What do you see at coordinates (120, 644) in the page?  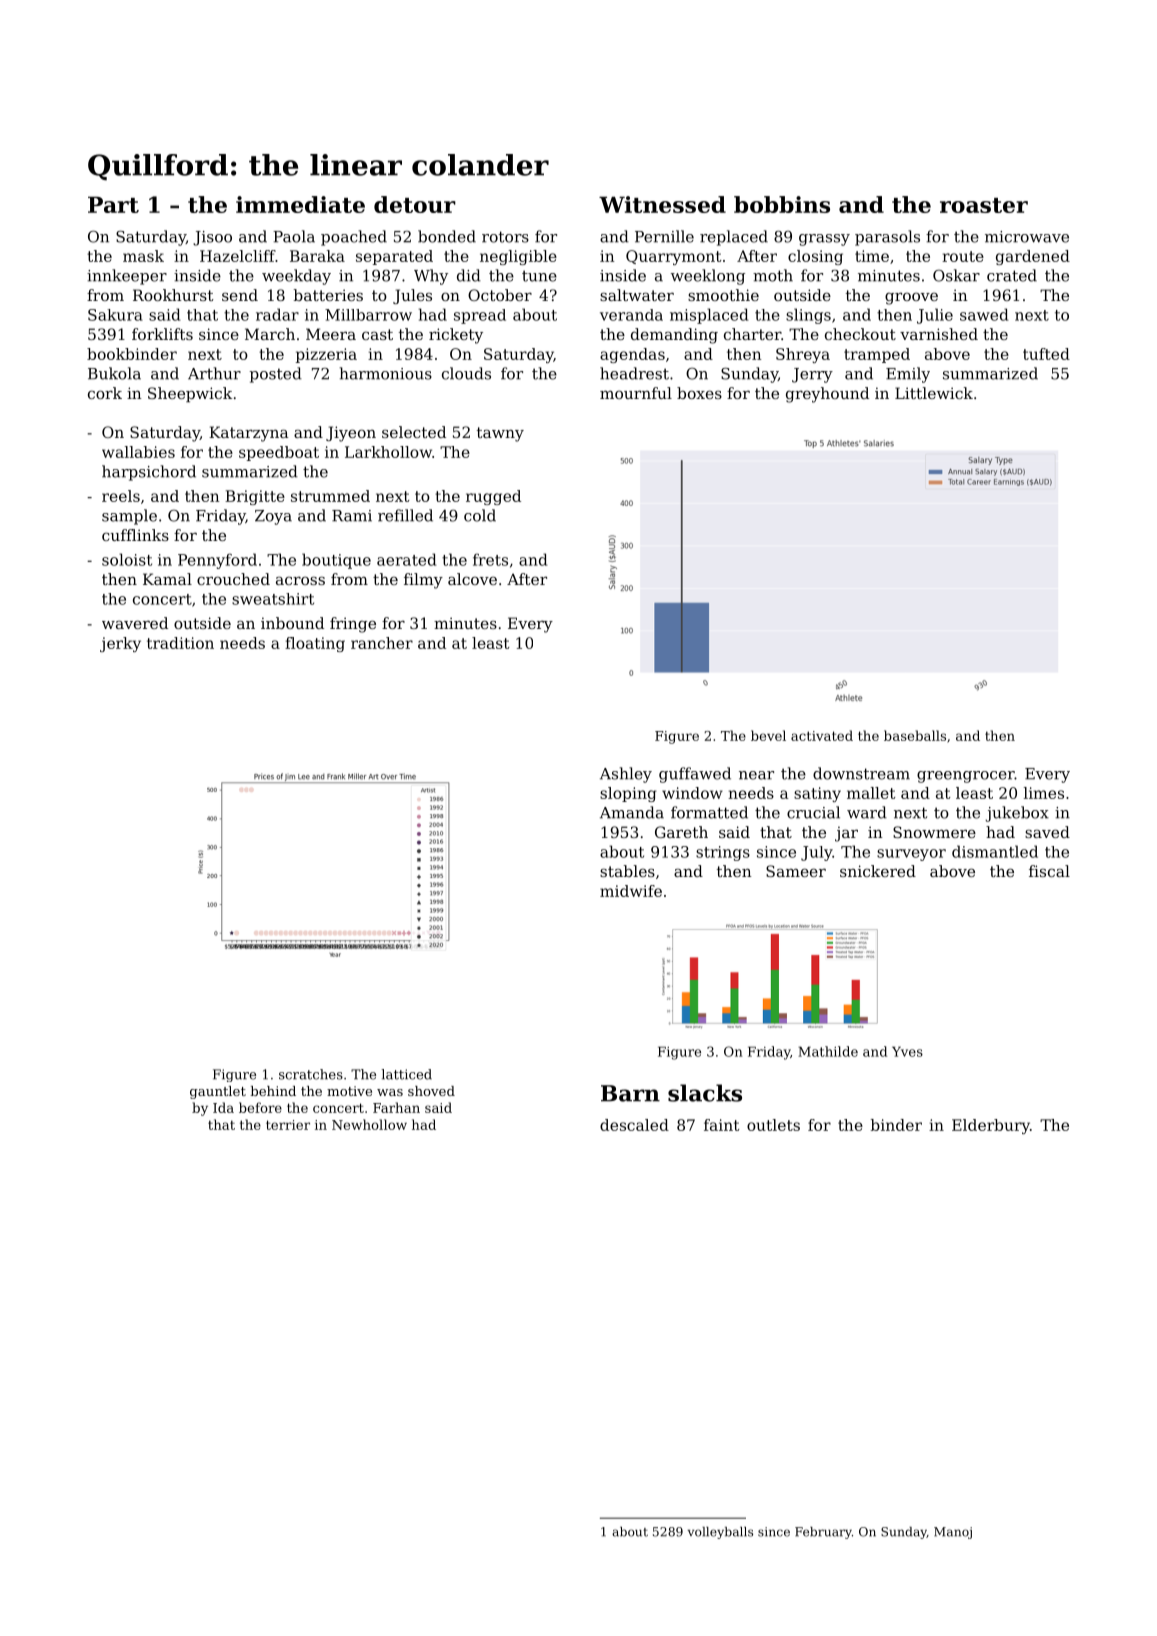 I see `jerky` at bounding box center [120, 644].
